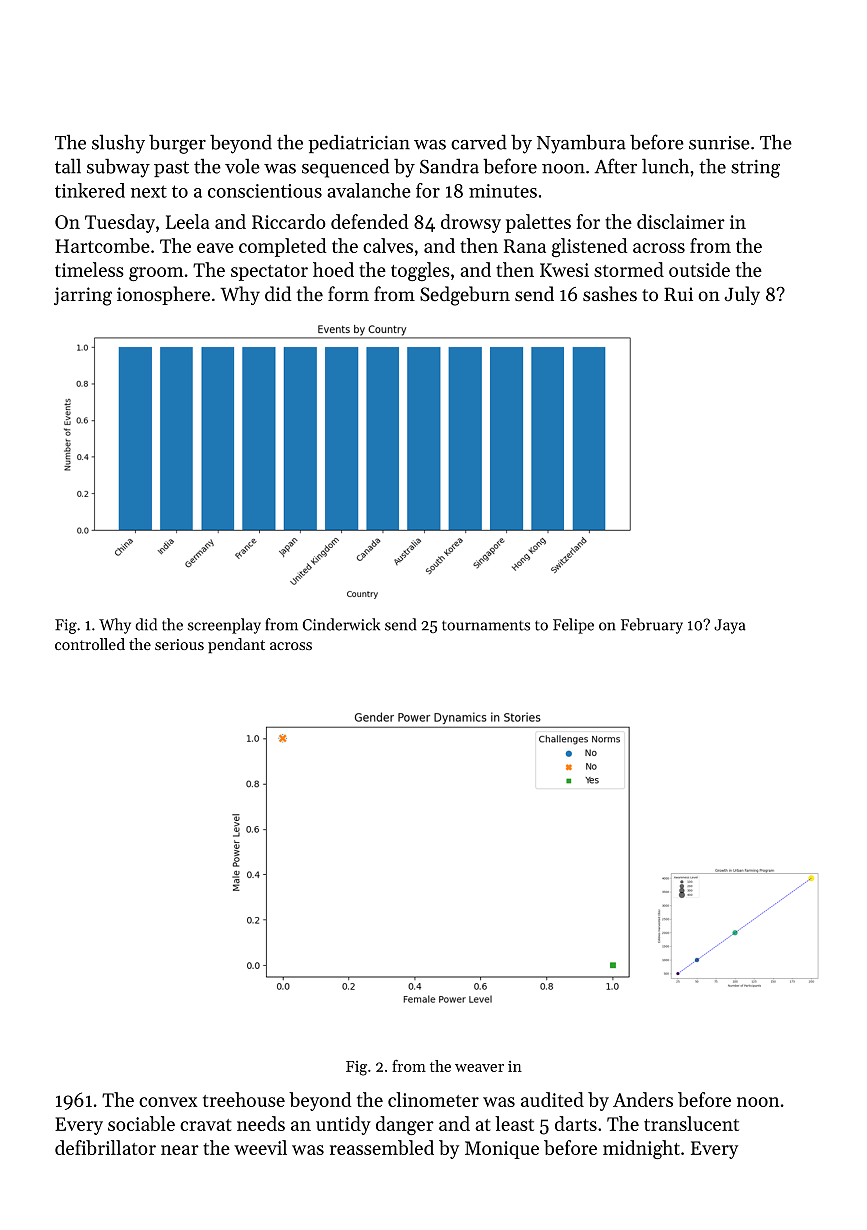 This page has height=1230, width=867. Describe the element at coordinates (341, 624) in the page. I see `Cinderwick` at that location.
